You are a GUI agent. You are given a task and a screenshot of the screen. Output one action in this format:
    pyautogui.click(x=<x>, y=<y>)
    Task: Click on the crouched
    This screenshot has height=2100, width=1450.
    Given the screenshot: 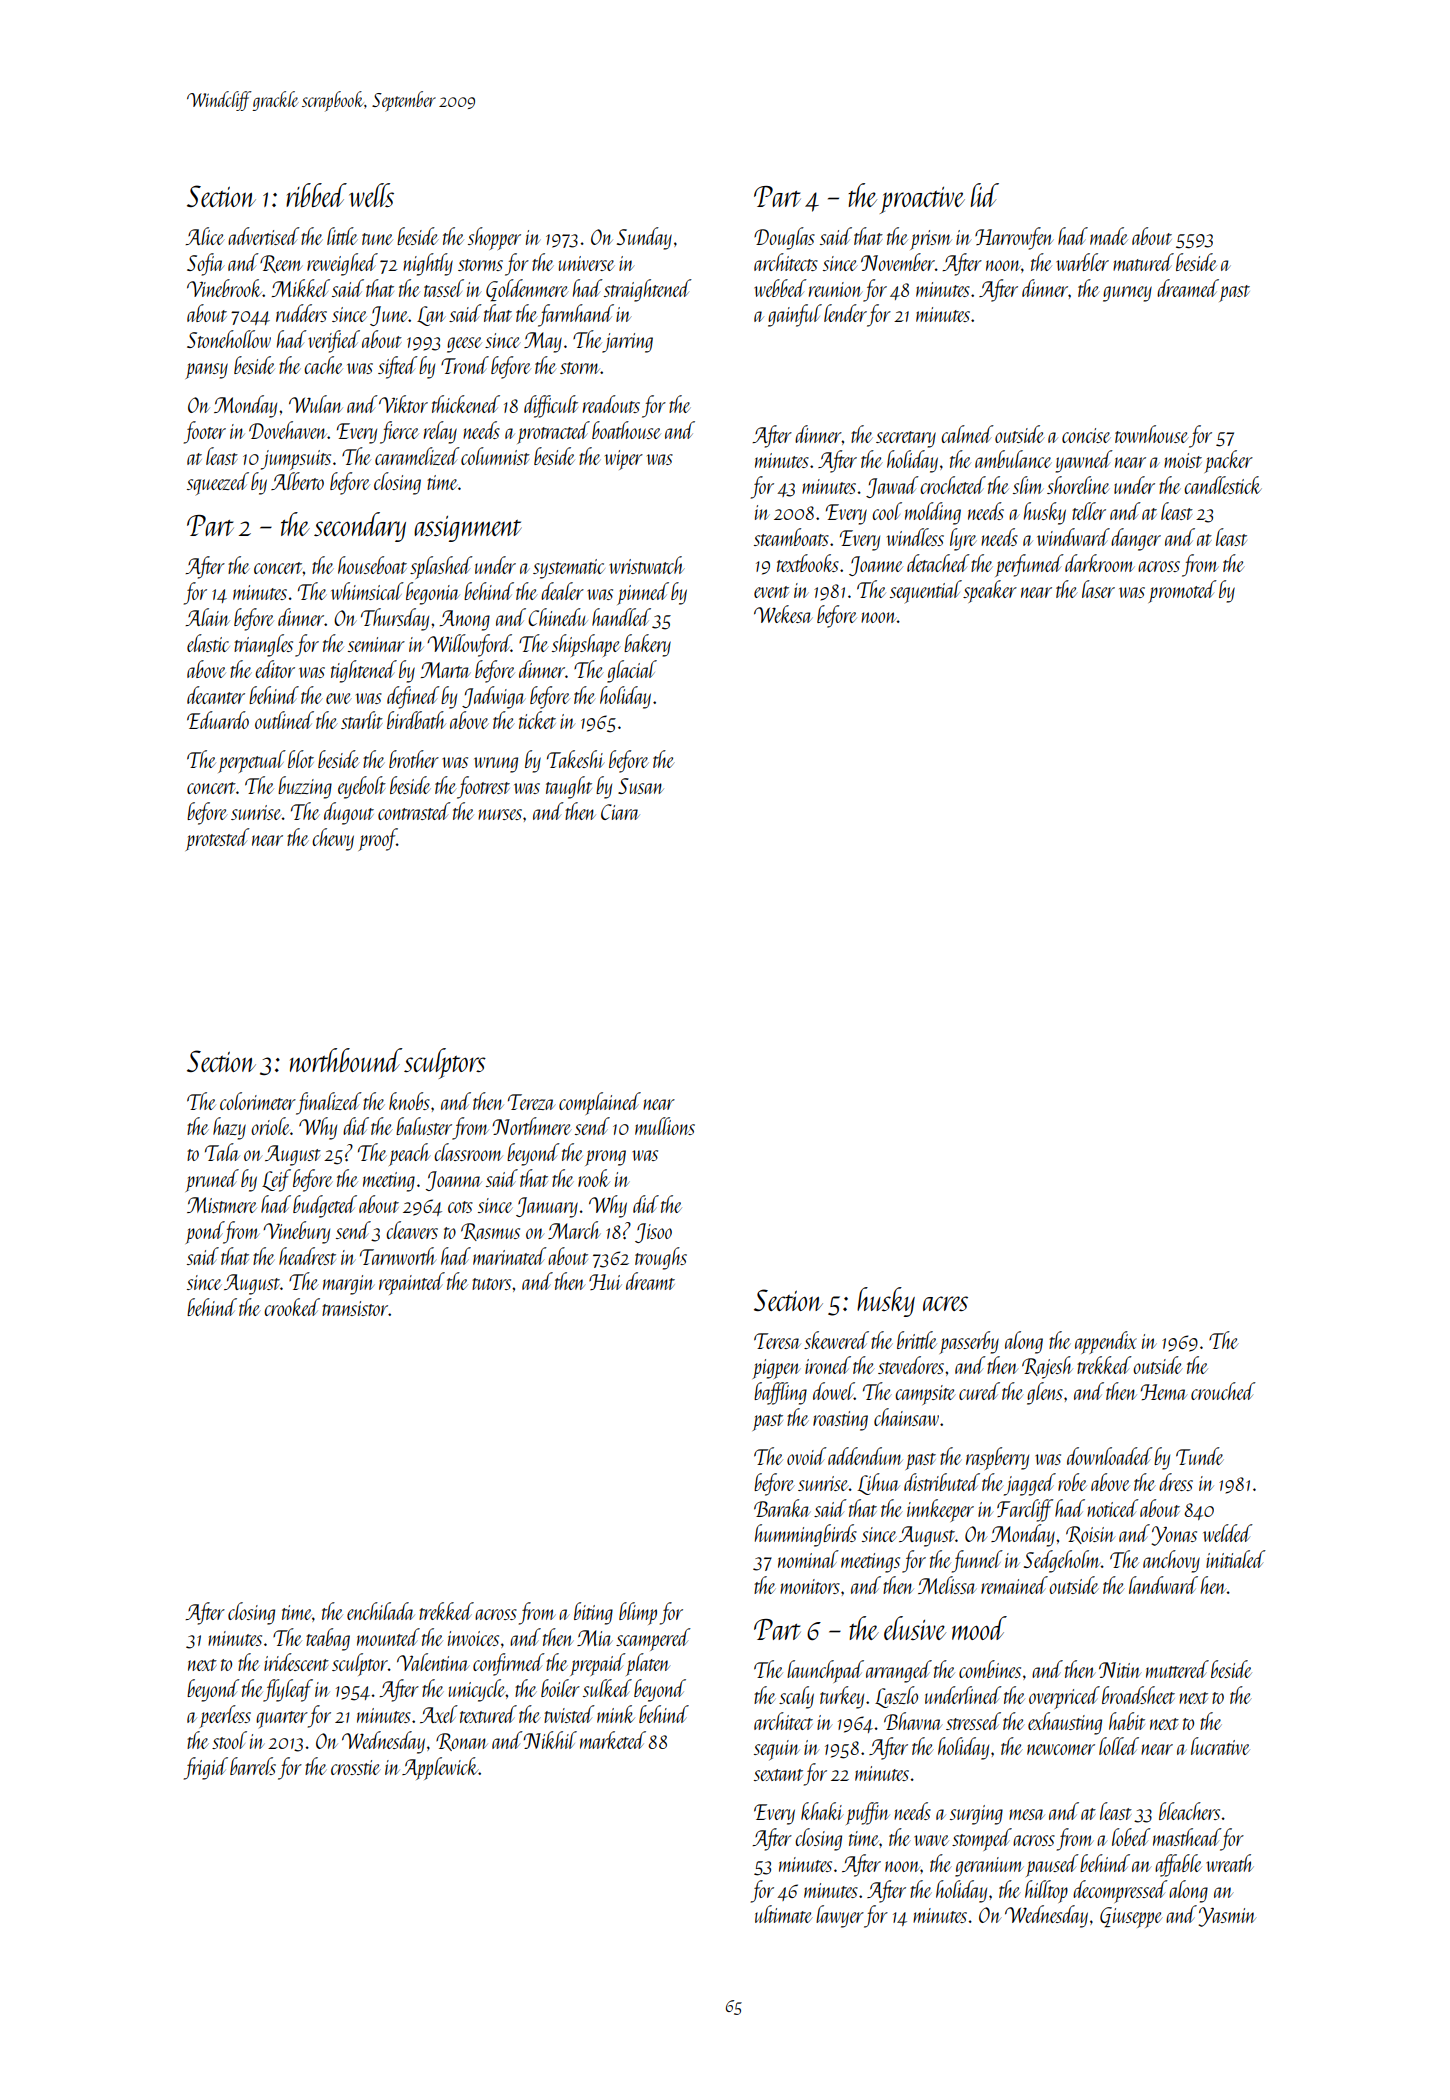 What is the action you would take?
    pyautogui.click(x=1223, y=1391)
